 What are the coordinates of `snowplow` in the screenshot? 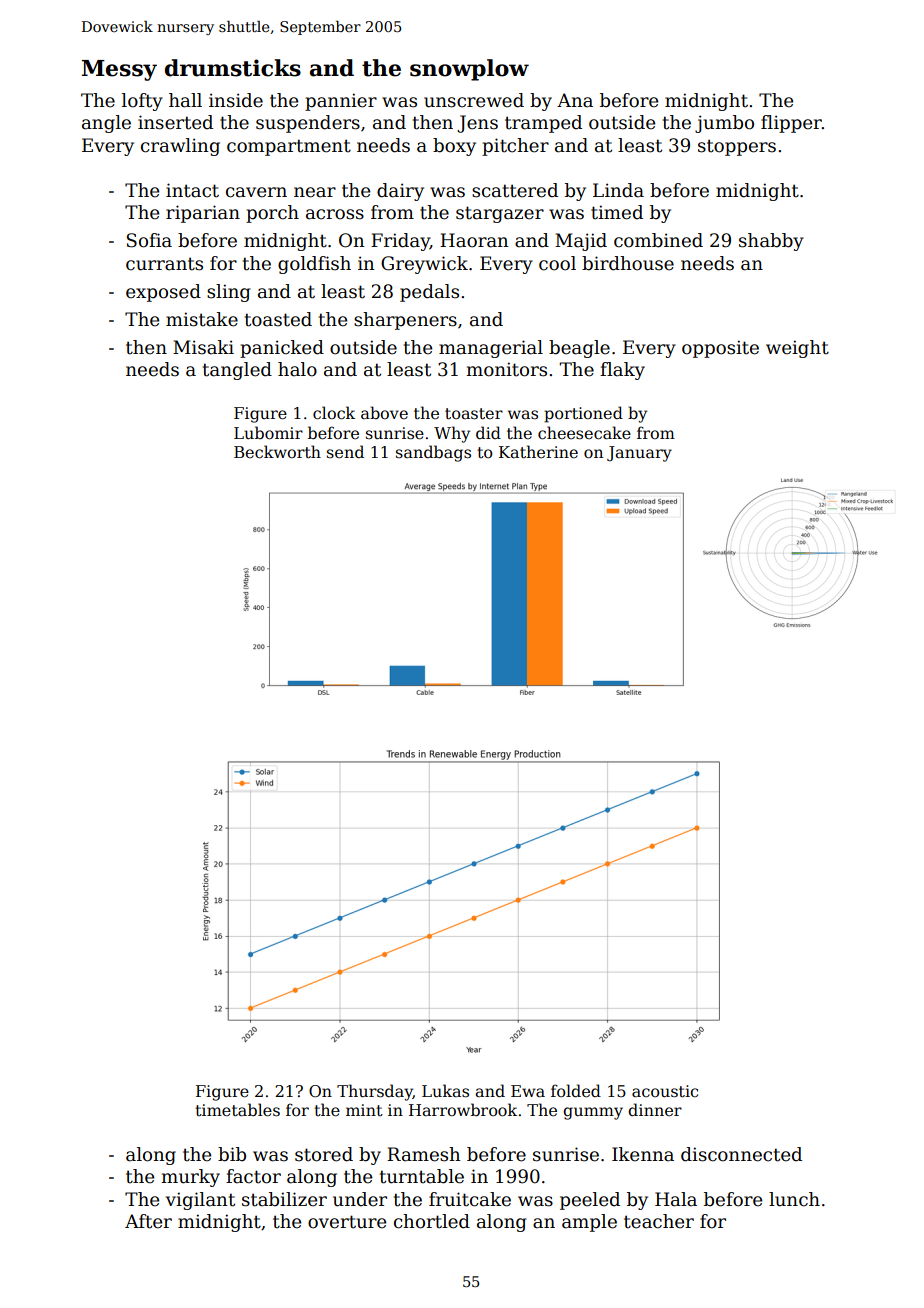 It's located at (469, 70).
